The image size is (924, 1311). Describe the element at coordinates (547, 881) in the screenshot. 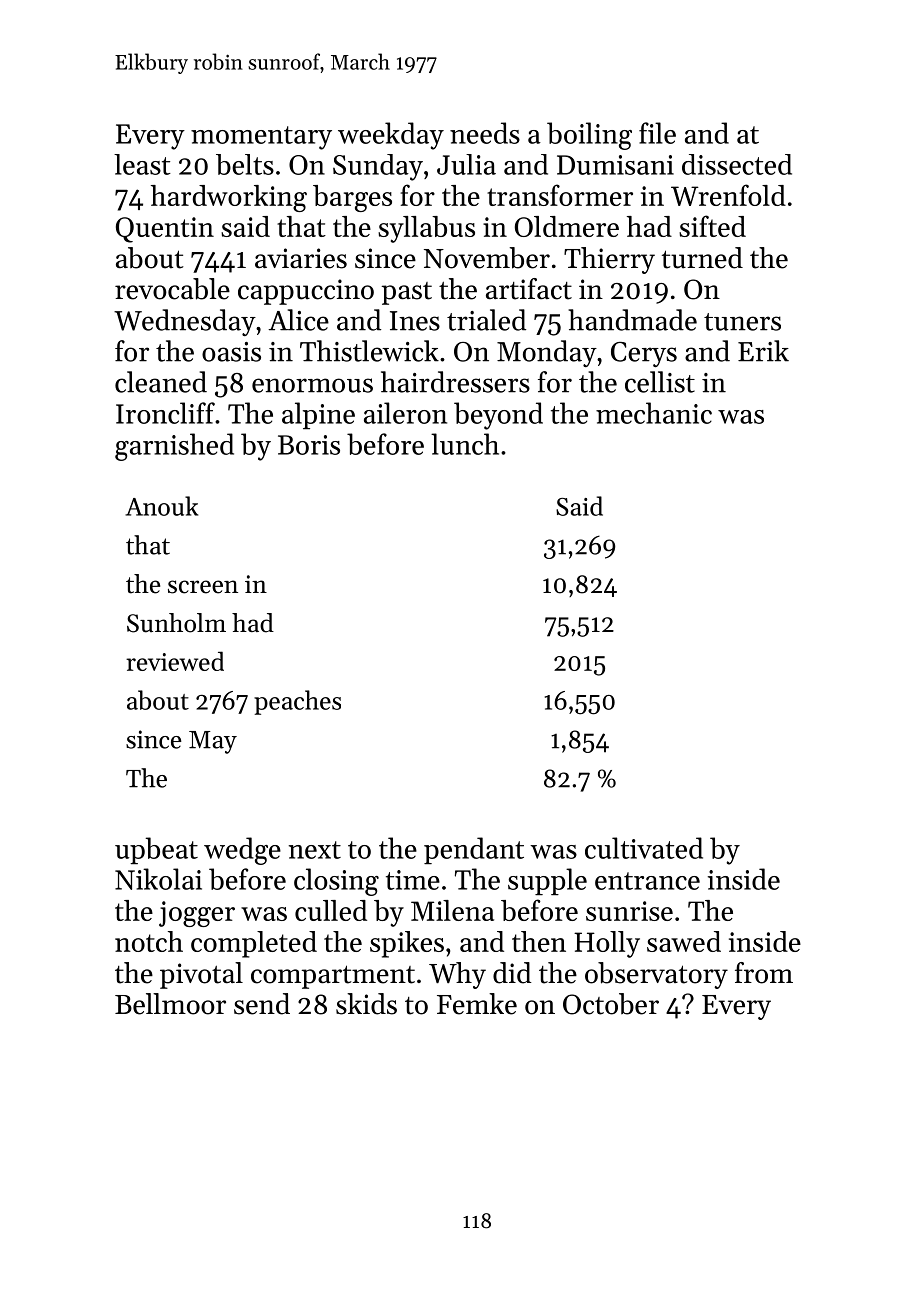

I see `supple` at that location.
